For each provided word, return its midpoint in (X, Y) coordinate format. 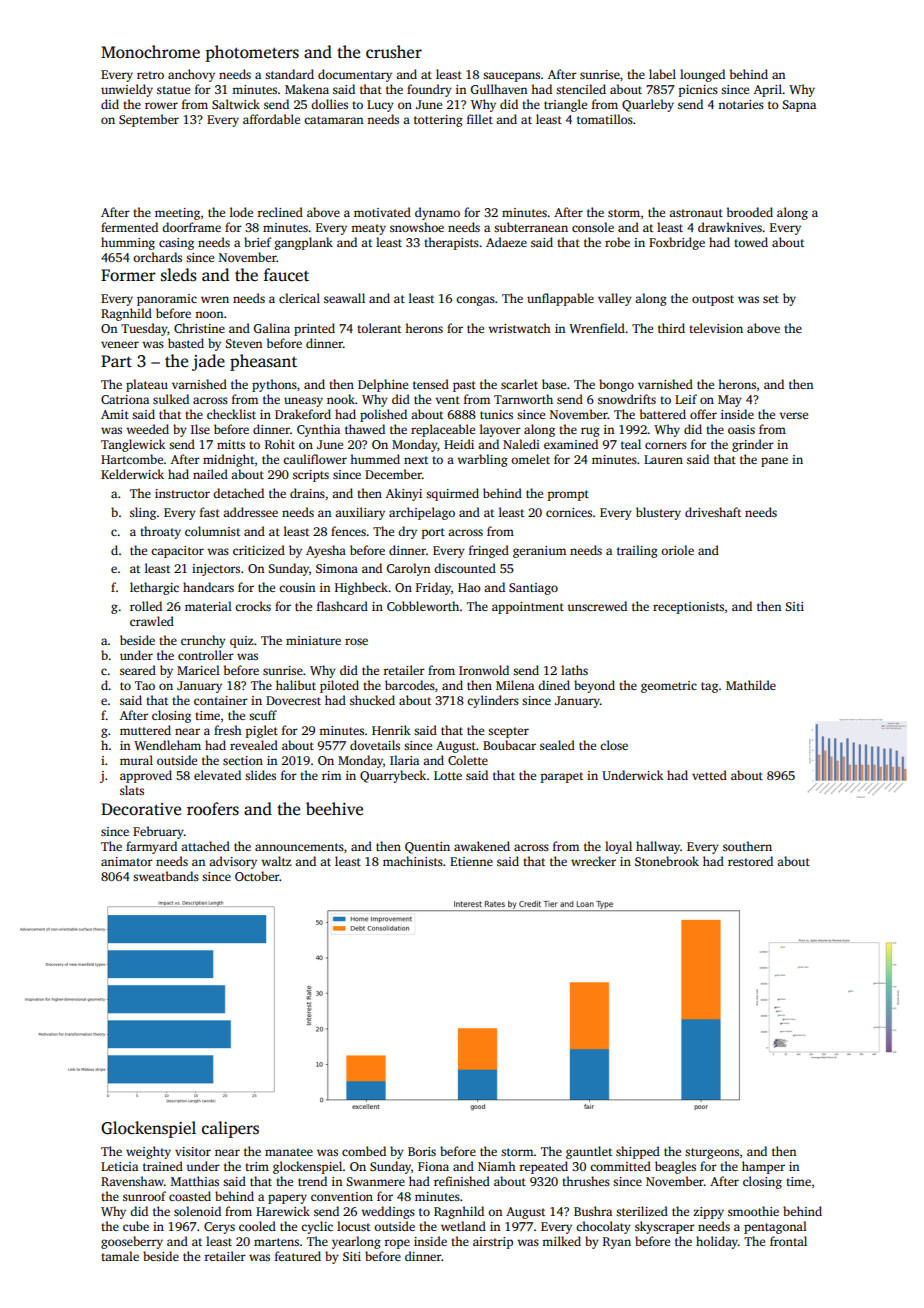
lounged (702, 75)
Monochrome (150, 52)
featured (298, 1256)
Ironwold (484, 670)
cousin (297, 587)
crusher (394, 52)
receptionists (688, 608)
